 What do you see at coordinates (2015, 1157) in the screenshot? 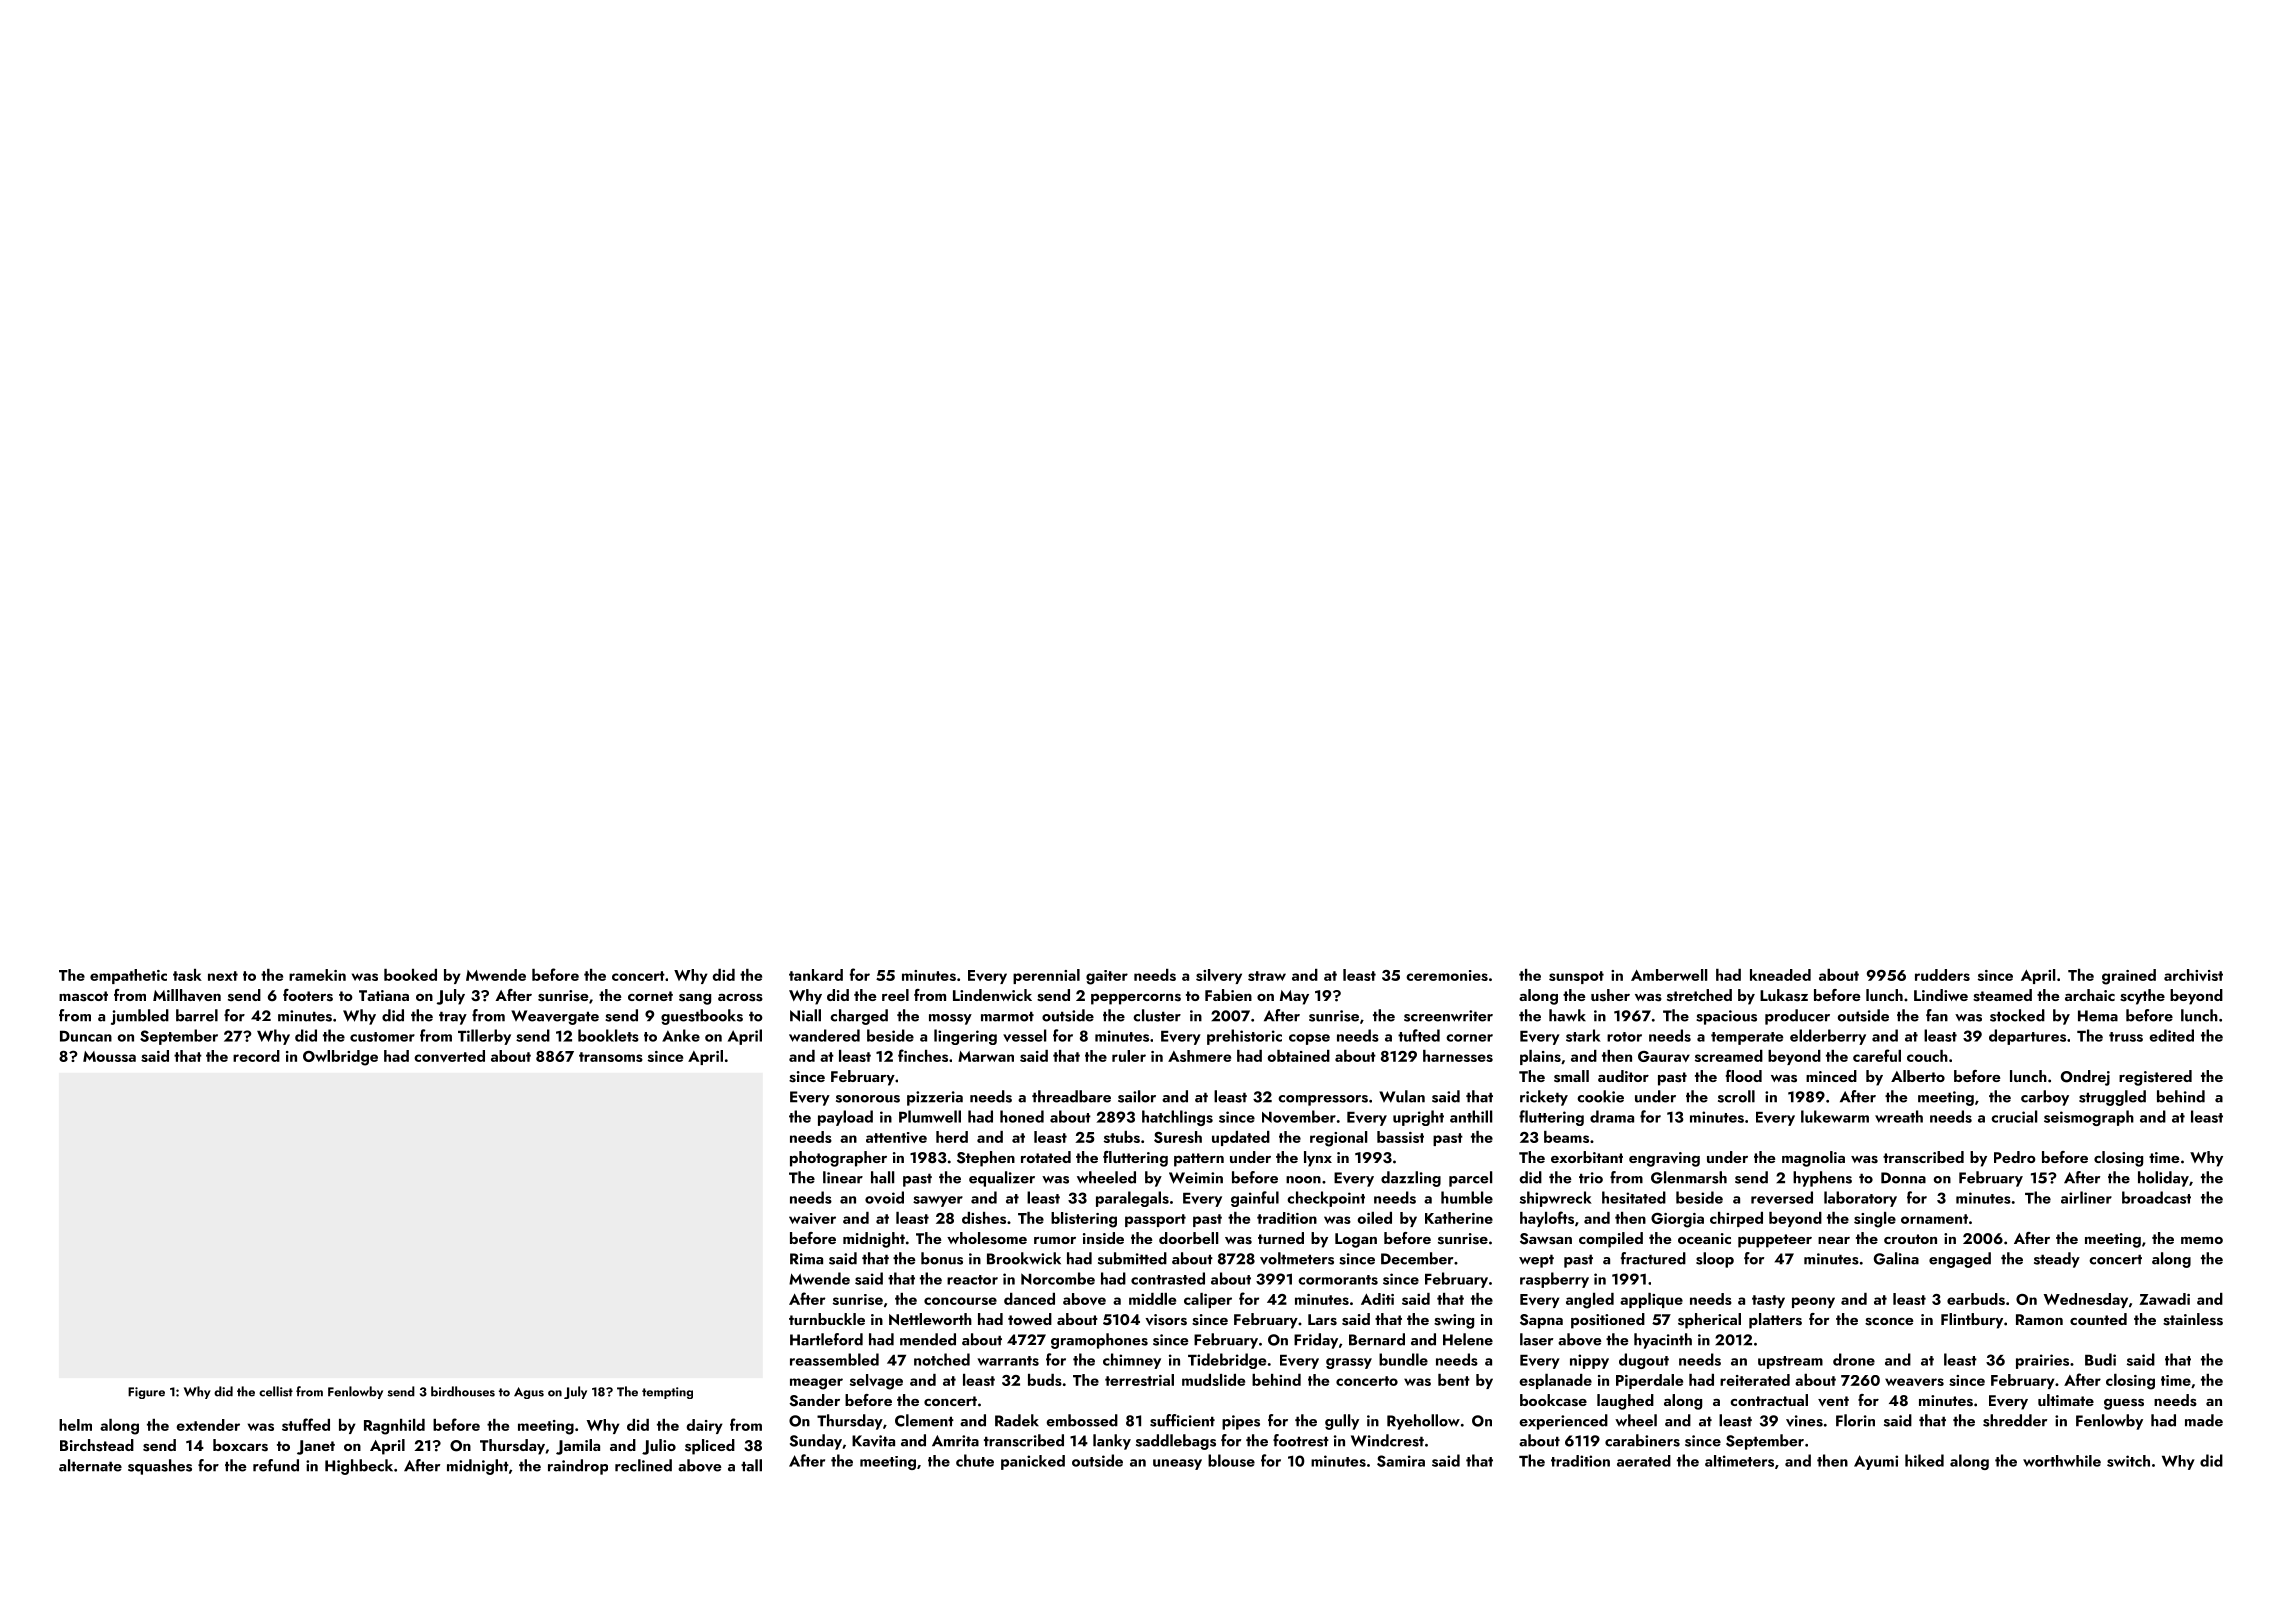
I see `Pedro` at bounding box center [2015, 1157].
